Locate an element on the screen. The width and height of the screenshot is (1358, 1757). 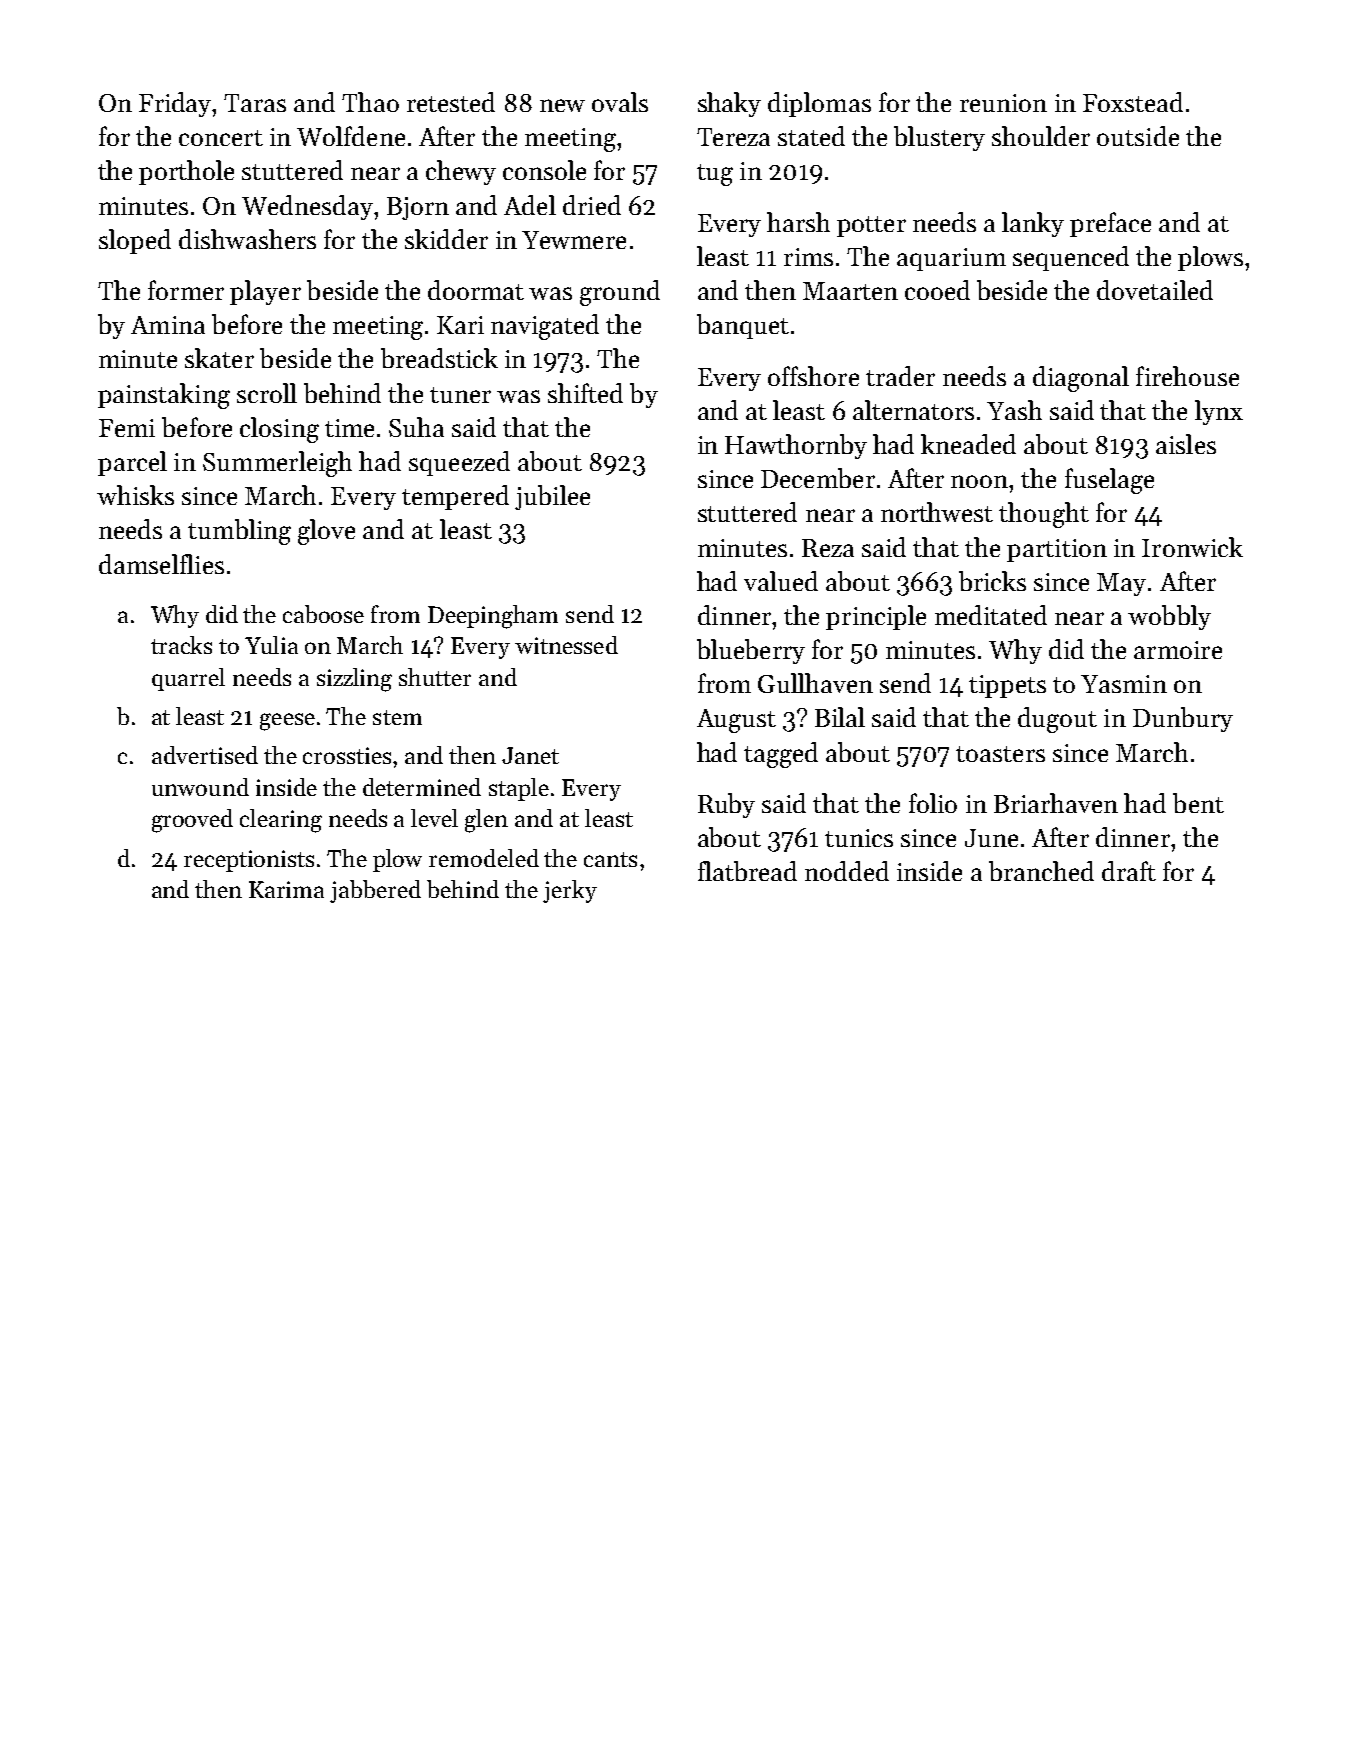
Wolfdene is located at coordinates (351, 136).
